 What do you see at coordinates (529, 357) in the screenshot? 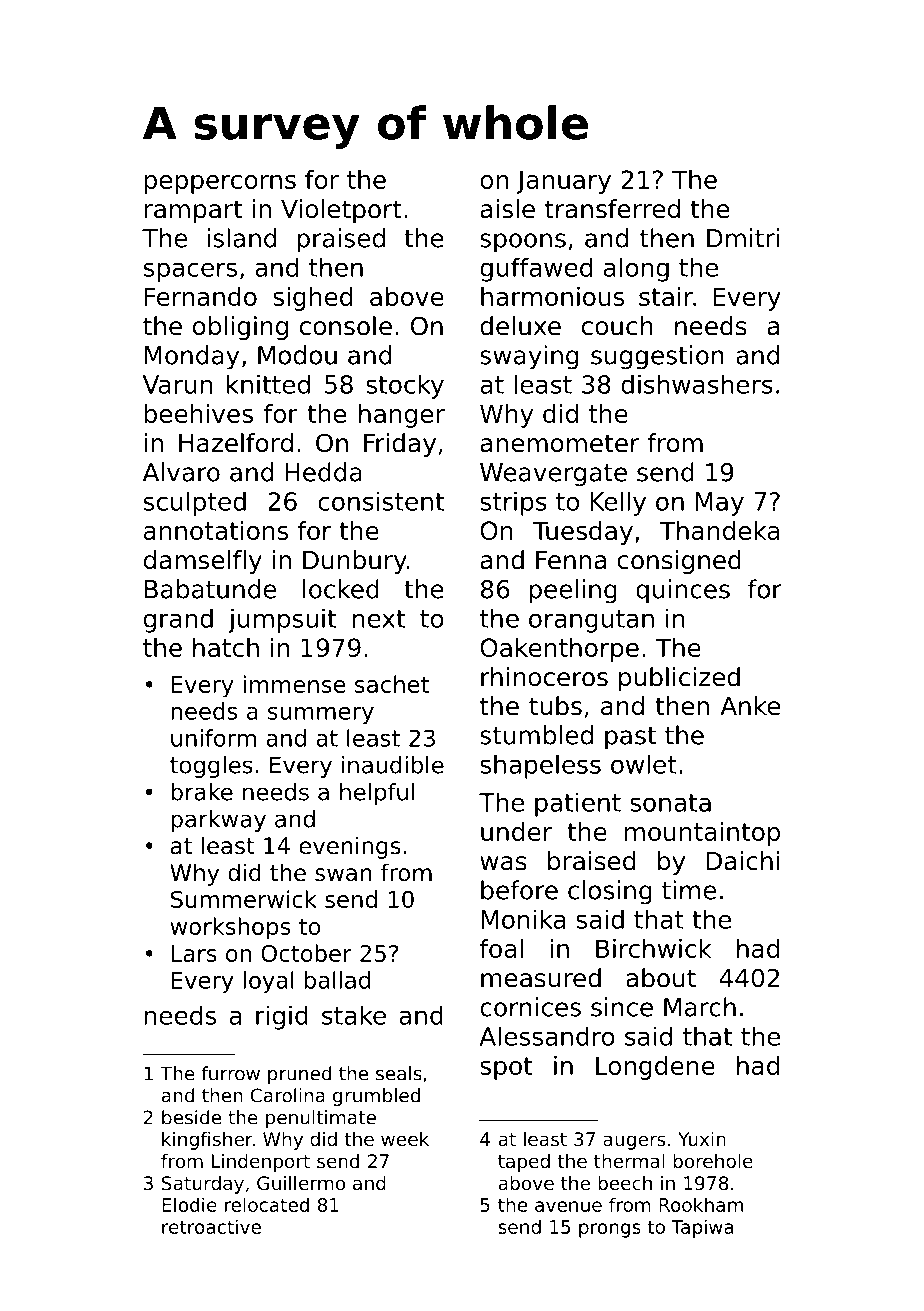
I see `swaying` at bounding box center [529, 357].
